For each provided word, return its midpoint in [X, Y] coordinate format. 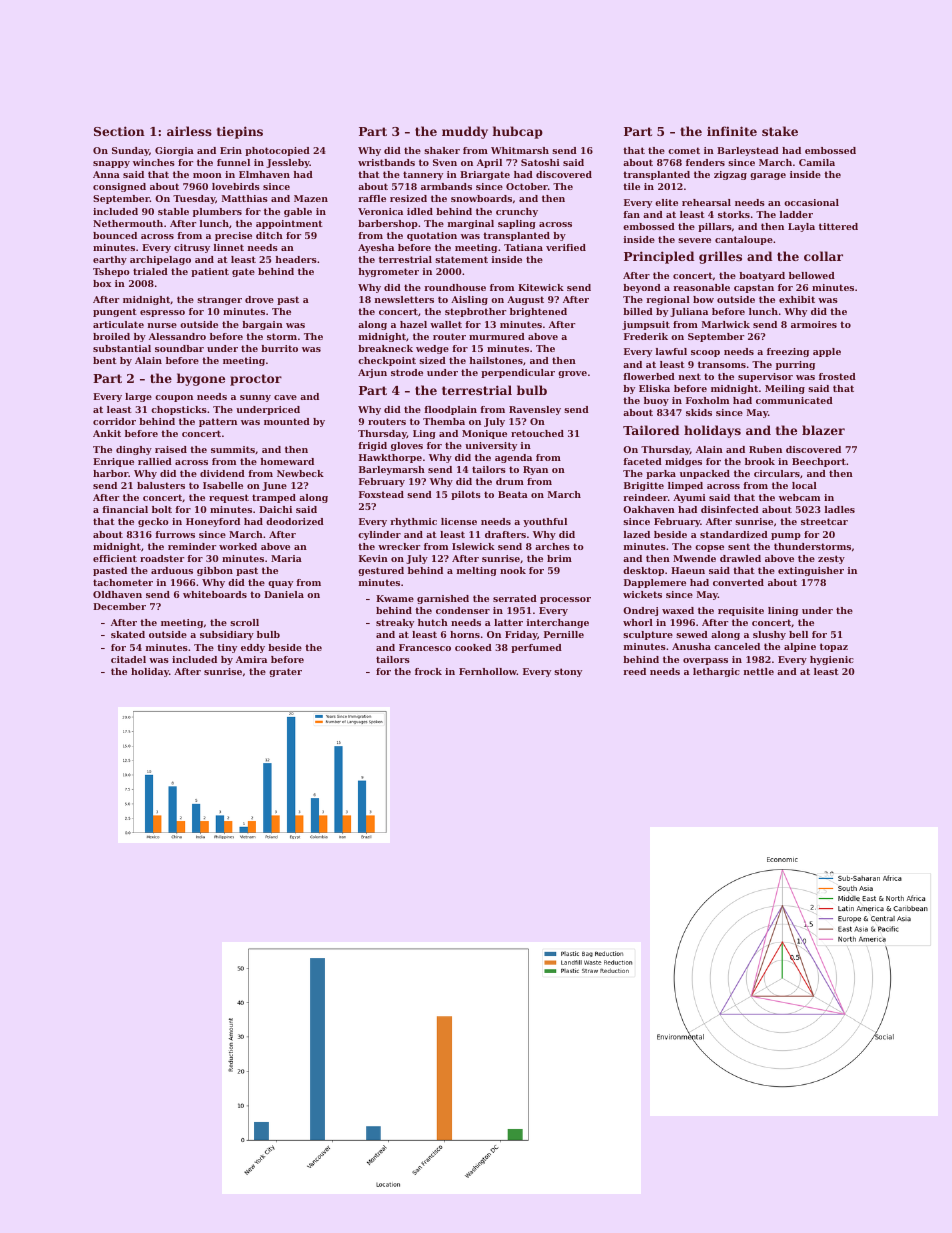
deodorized [295, 521]
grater [285, 672]
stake [780, 131]
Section [119, 131]
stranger [219, 300]
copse [709, 548]
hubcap [518, 132]
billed [638, 311]
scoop [705, 353]
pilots [466, 495]
